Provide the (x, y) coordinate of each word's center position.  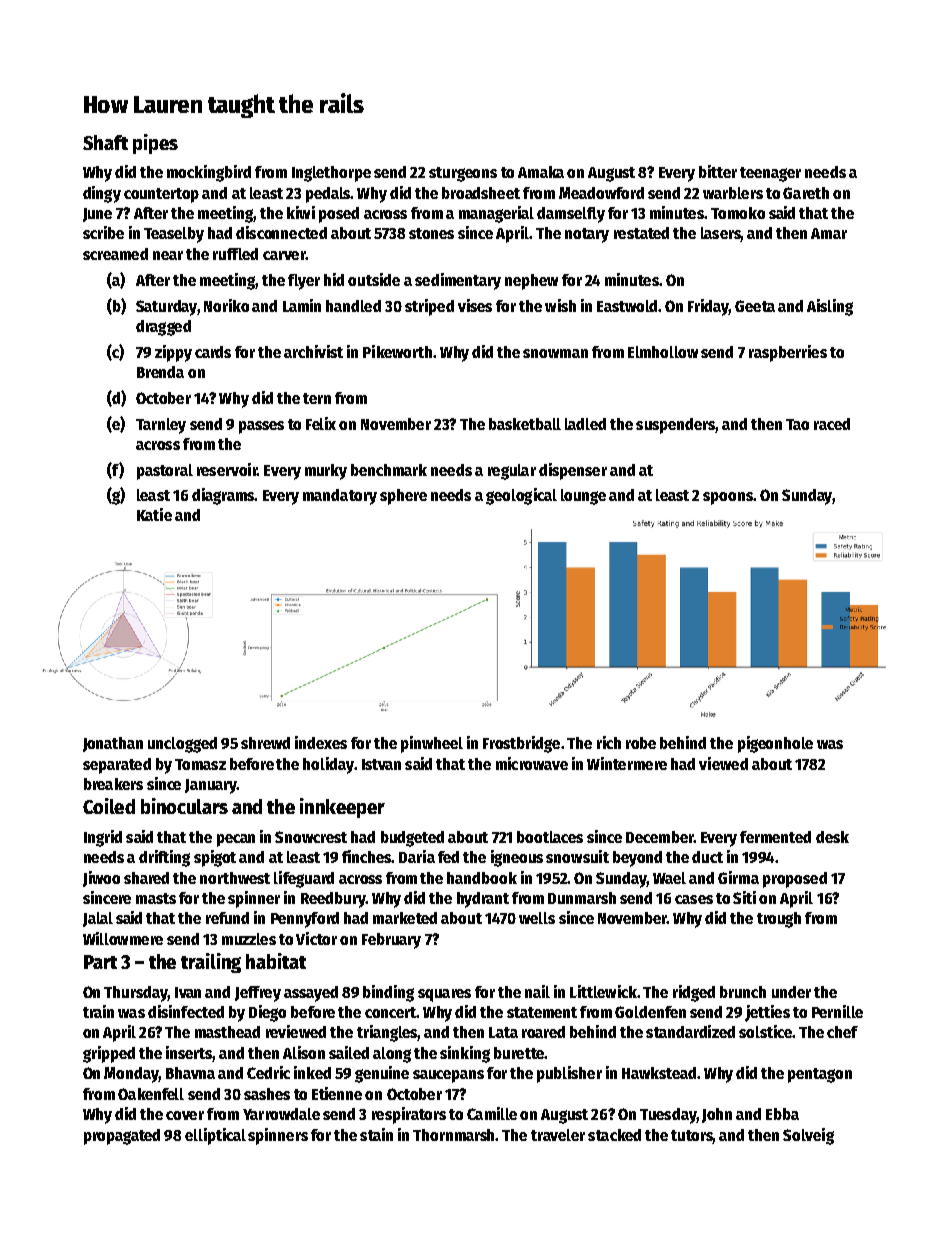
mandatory (340, 497)
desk (832, 837)
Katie (154, 514)
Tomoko (738, 213)
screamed (115, 254)
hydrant (483, 900)
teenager (770, 174)
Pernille (837, 1011)
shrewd (265, 743)
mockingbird (209, 173)
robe (641, 743)
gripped (109, 1054)
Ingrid (103, 838)
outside (374, 279)
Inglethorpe (331, 174)
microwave (532, 763)
